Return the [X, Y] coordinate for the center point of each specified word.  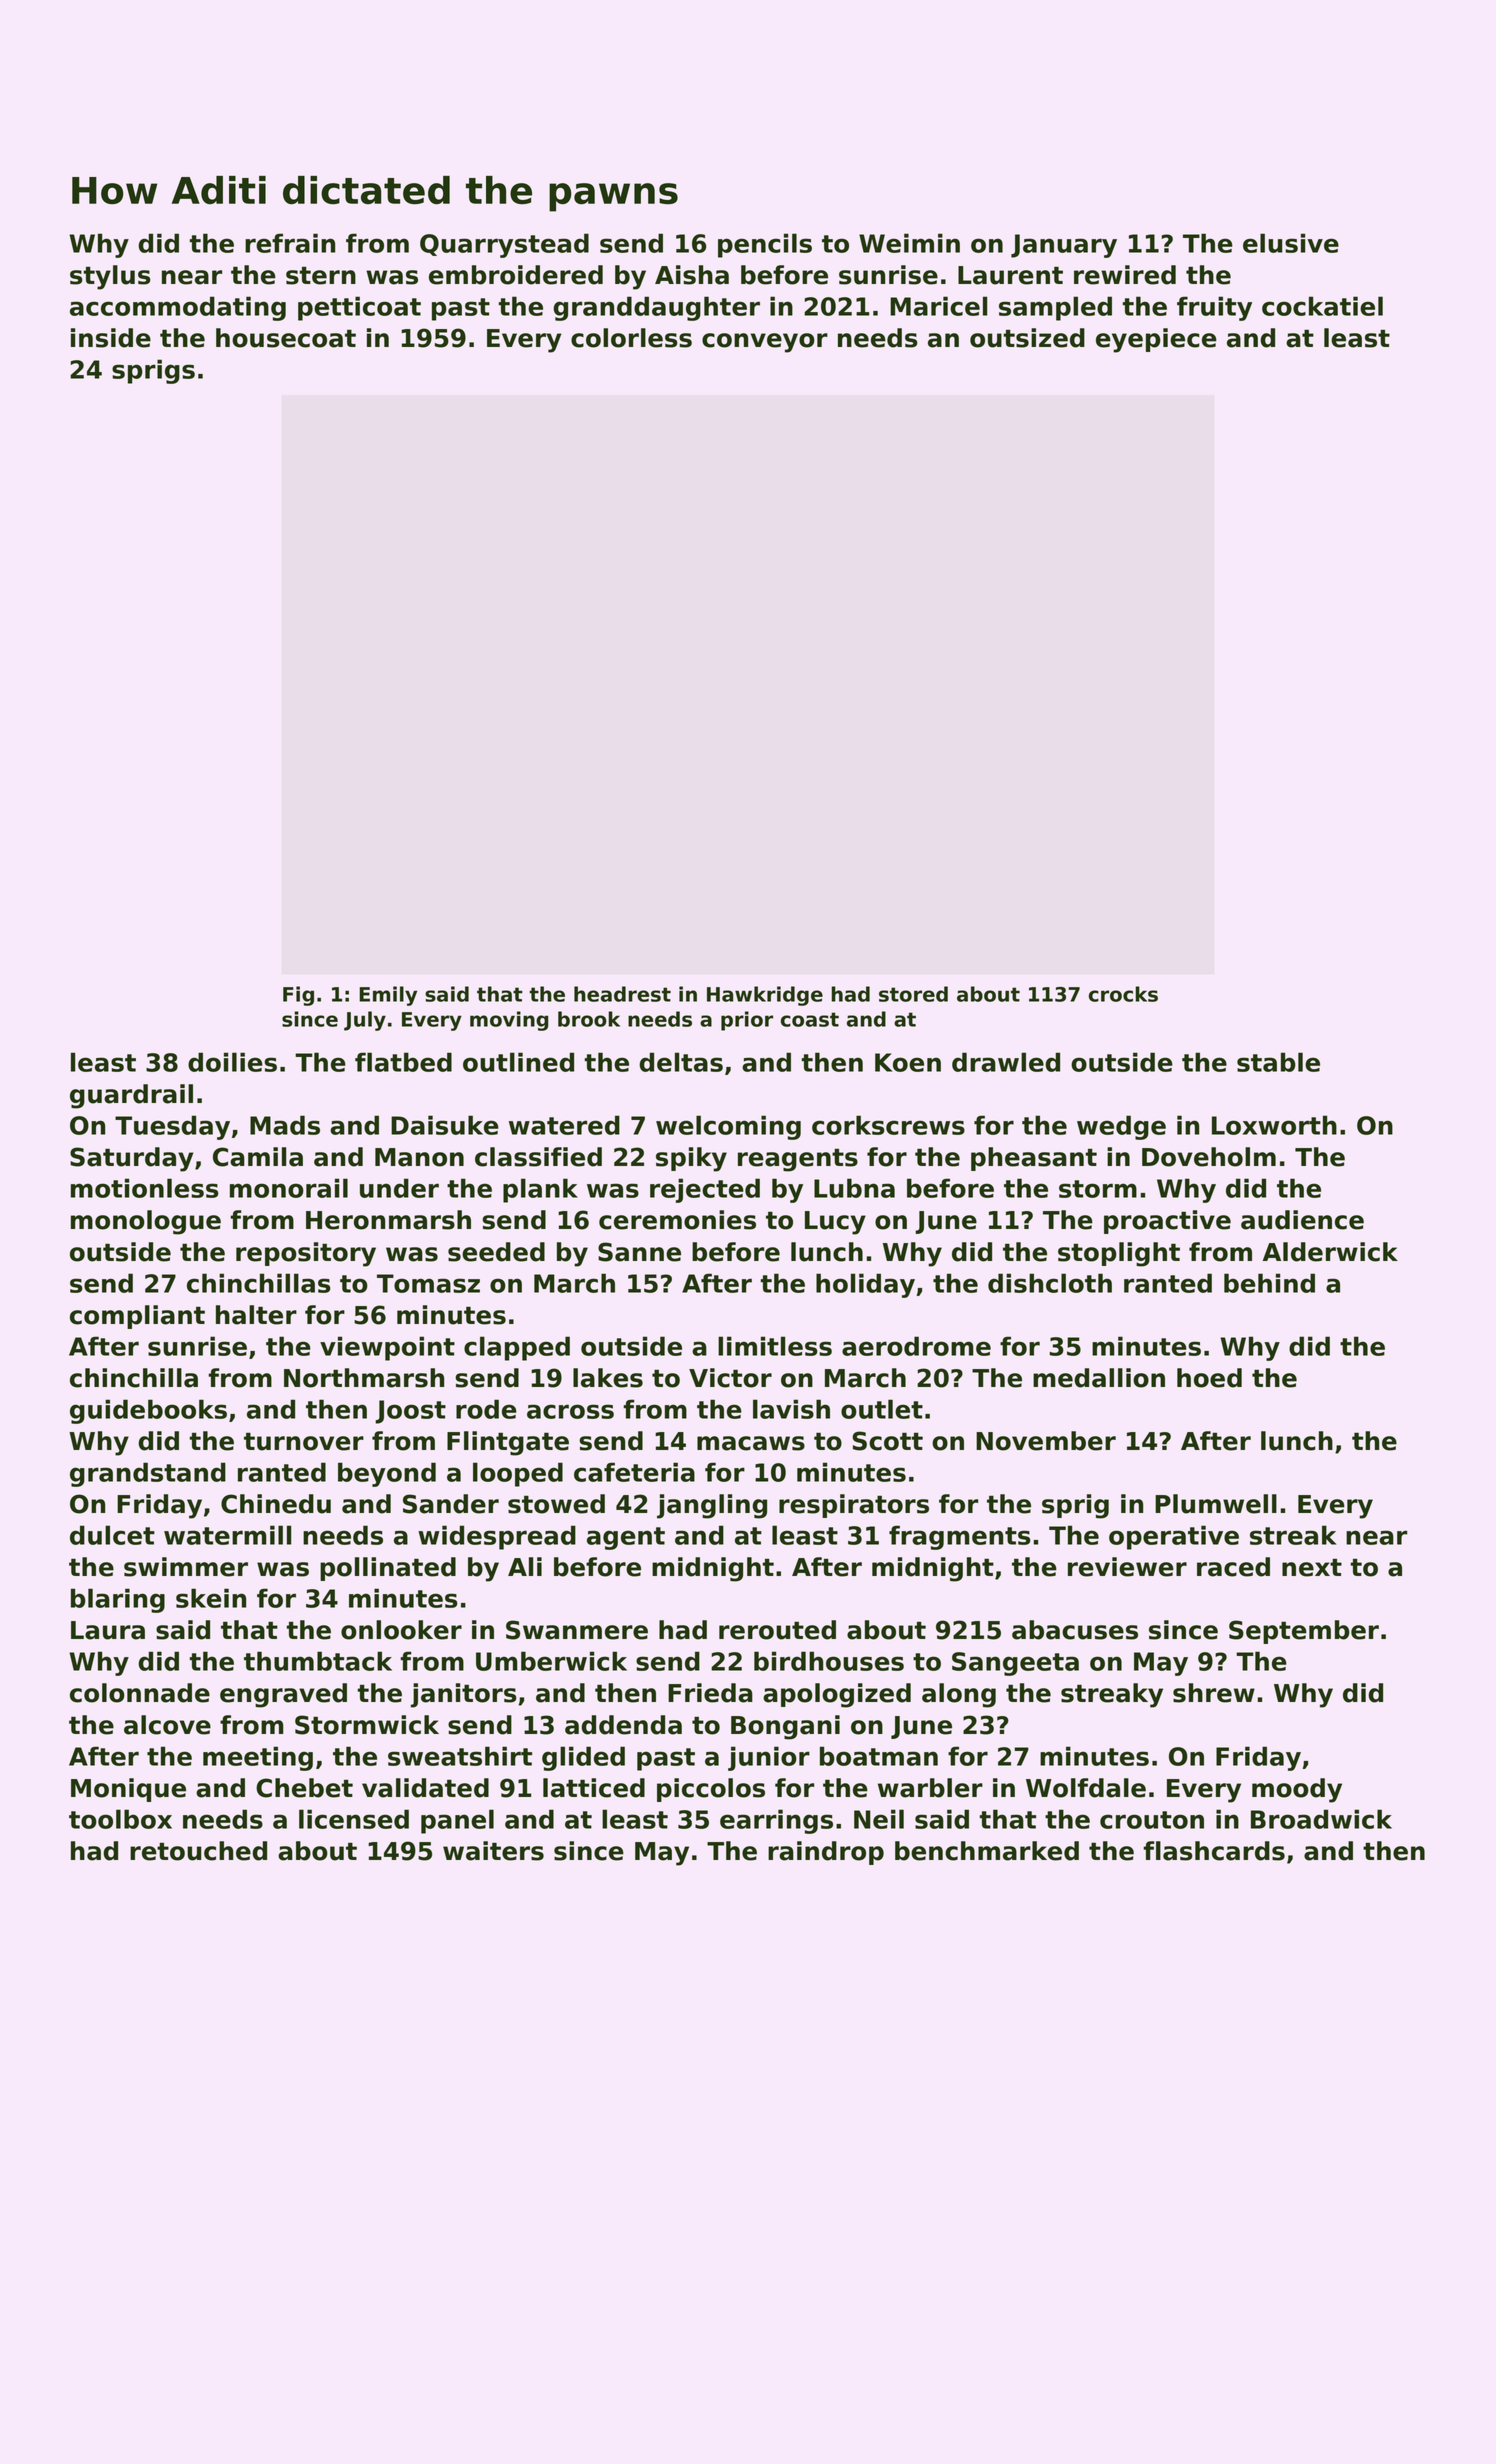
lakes [608, 1378]
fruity [1214, 308]
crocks [1123, 994]
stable [1278, 1062]
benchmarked [987, 1851]
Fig [298, 996]
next [1312, 1568]
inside [111, 338]
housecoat [286, 338]
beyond [387, 1474]
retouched [198, 1851]
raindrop [826, 1853]
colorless [631, 338]
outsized [1027, 338]
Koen [908, 1062]
